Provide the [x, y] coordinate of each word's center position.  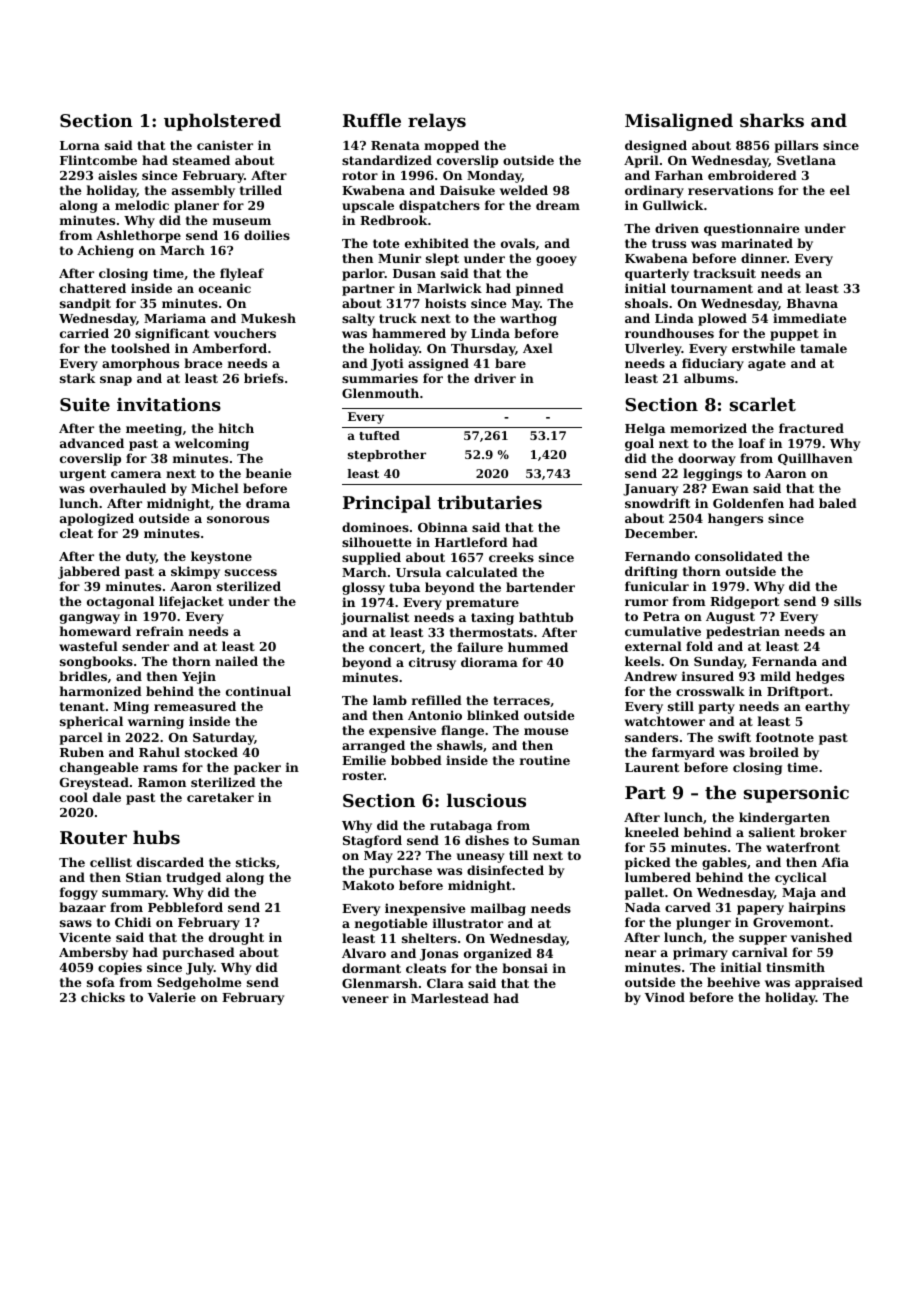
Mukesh [268, 318]
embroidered [752, 175]
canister [225, 145]
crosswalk [710, 691]
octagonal [120, 602]
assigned [438, 364]
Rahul [159, 752]
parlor [363, 274]
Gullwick [673, 205]
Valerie [172, 997]
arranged [373, 746]
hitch [236, 428]
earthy [827, 707]
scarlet [763, 404]
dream [558, 205]
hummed [538, 647]
